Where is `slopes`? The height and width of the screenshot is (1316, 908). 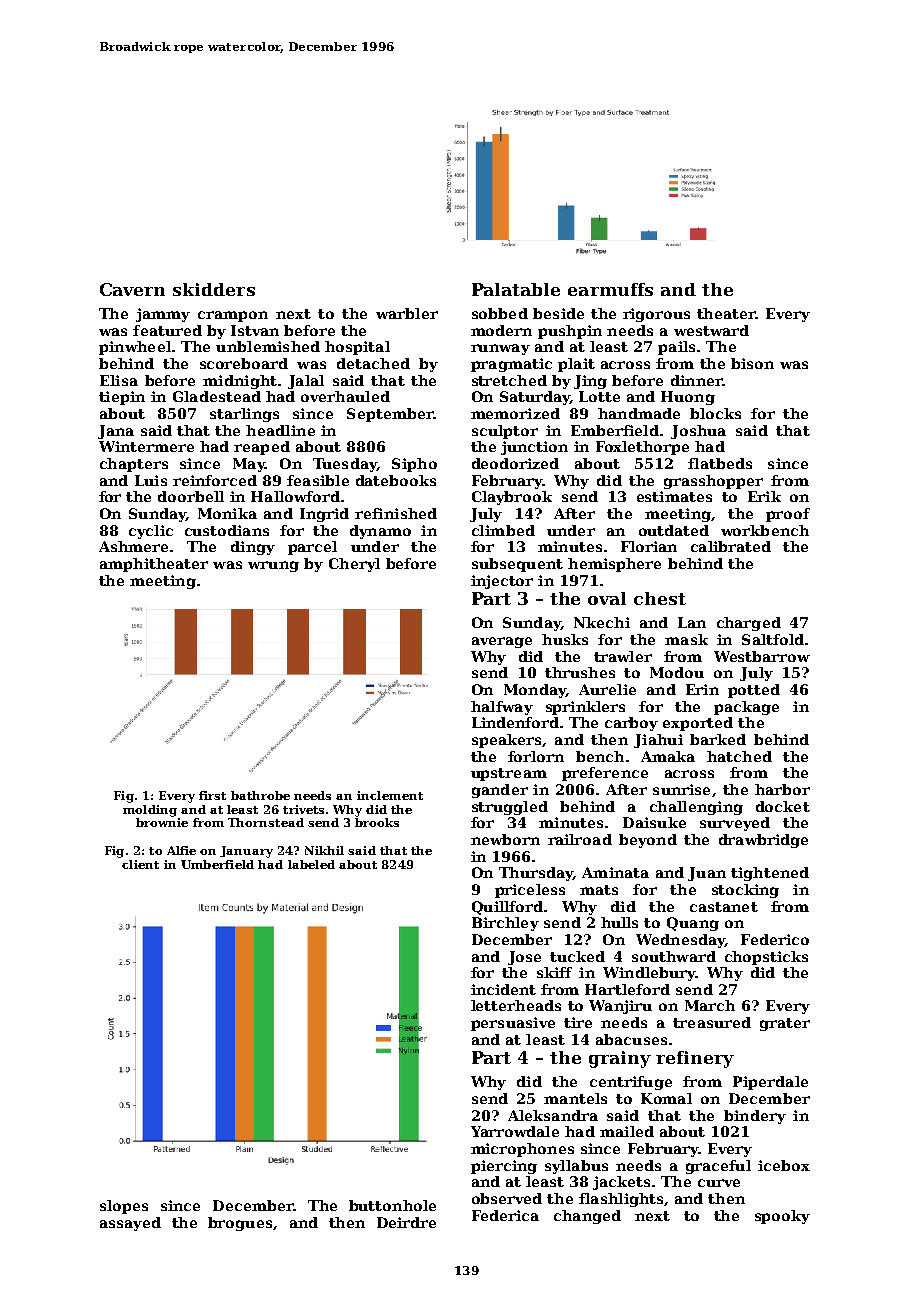
slopes is located at coordinates (124, 1207).
